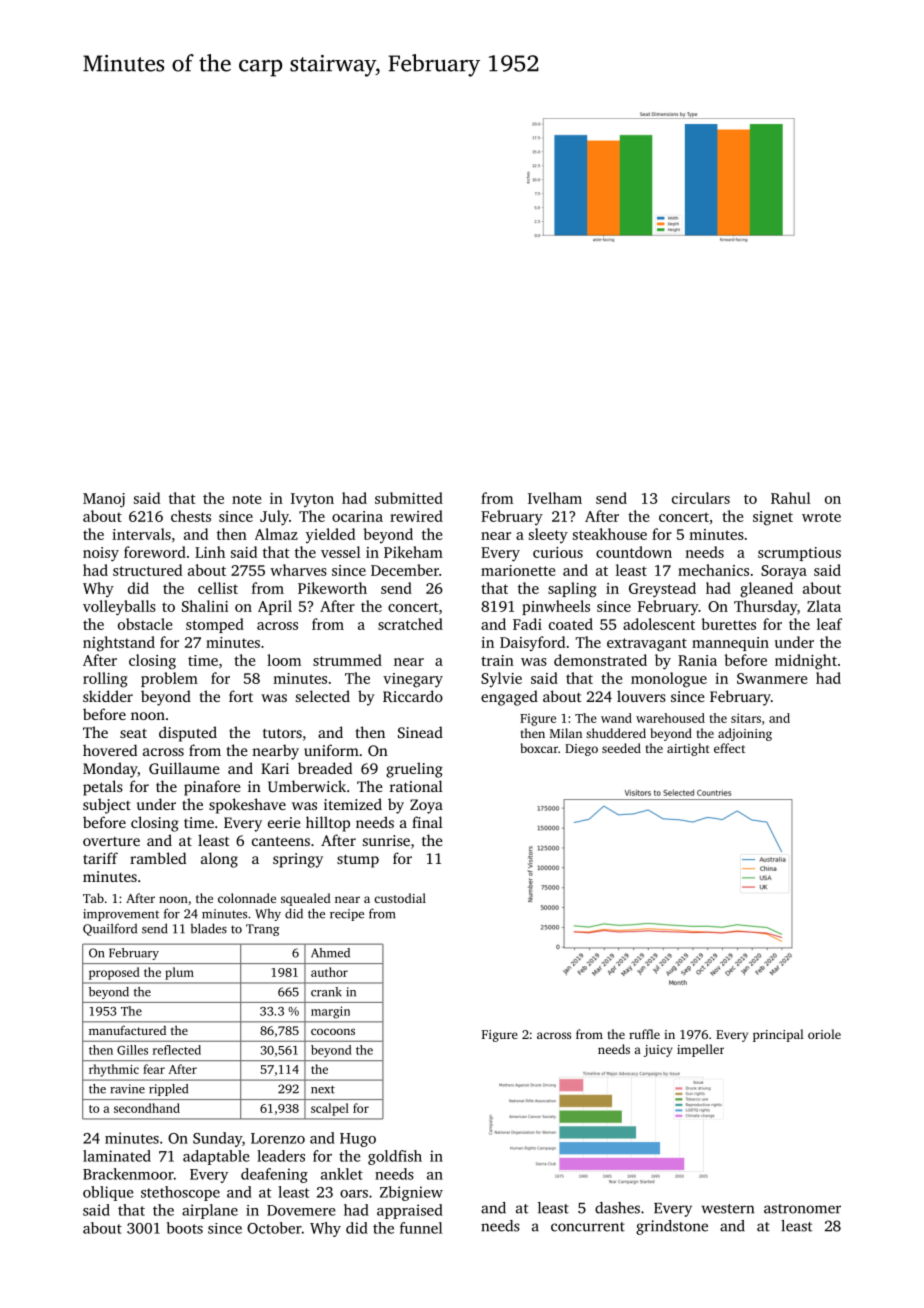 The height and width of the screenshot is (1308, 924). Describe the element at coordinates (644, 1034) in the screenshot. I see `ruffle` at that location.
